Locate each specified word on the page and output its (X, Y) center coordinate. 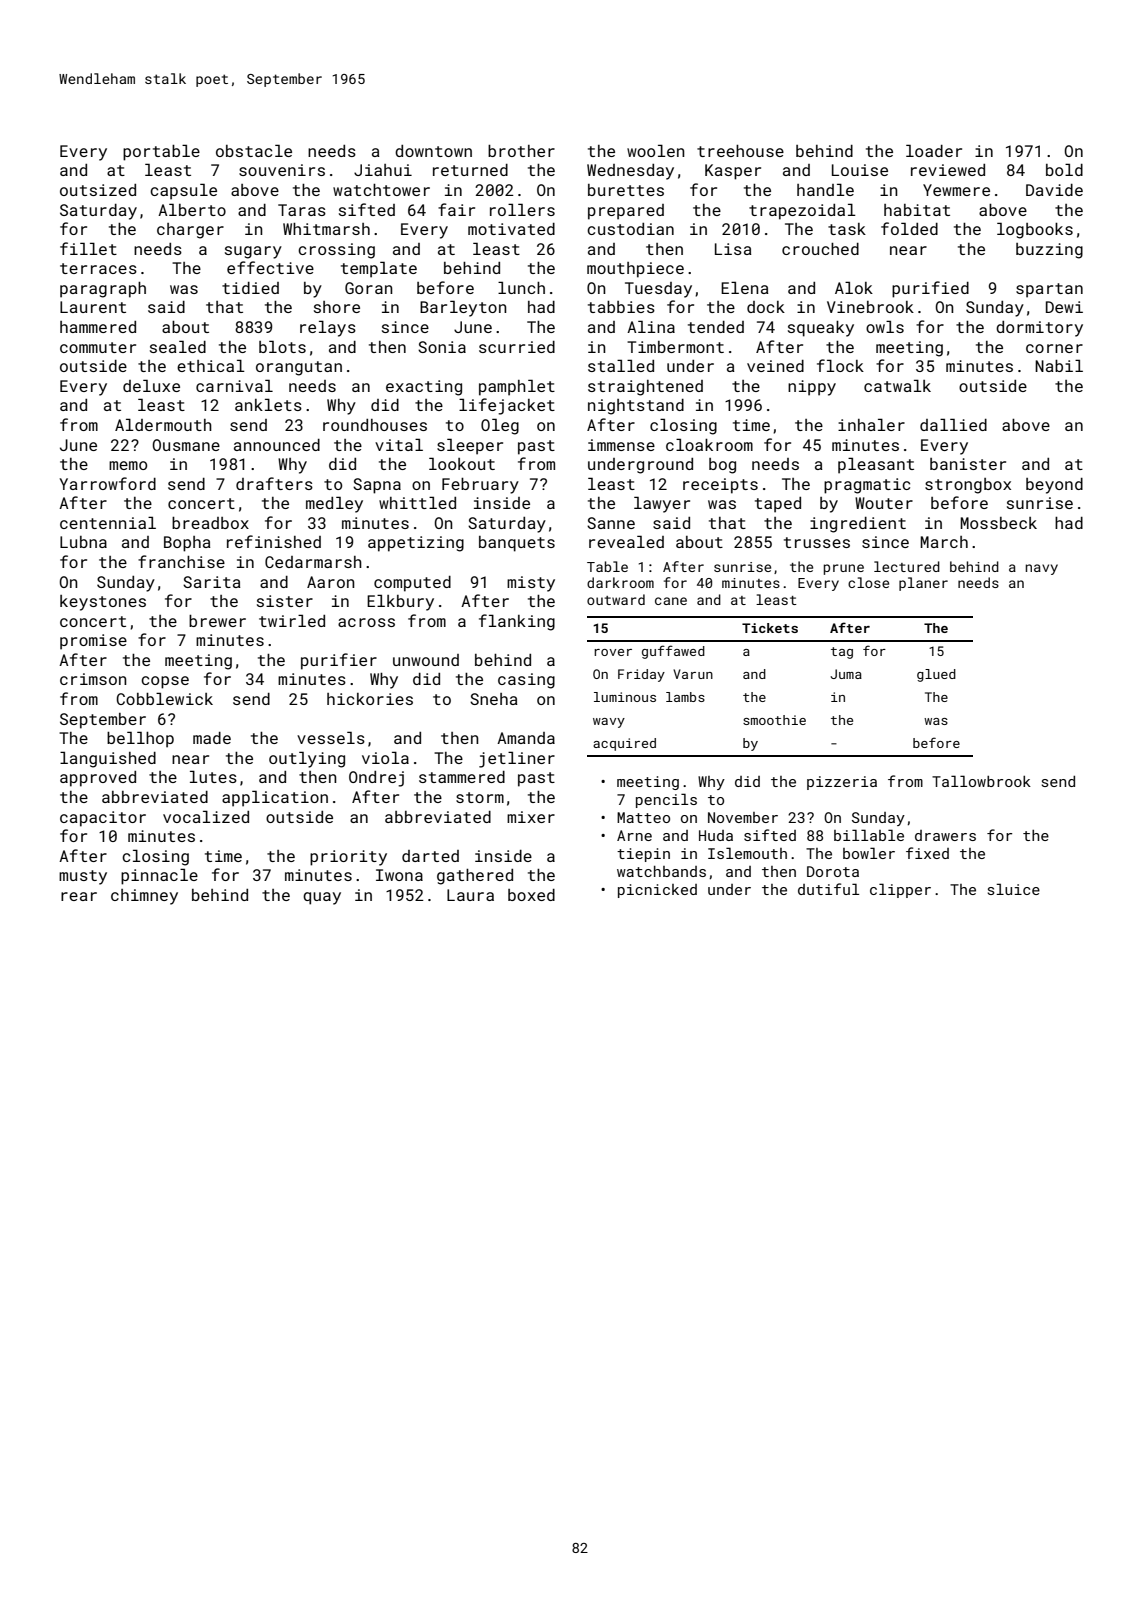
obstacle (254, 150)
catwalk (897, 385)
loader (934, 150)
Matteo (643, 817)
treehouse (740, 151)
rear (79, 896)
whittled (417, 502)
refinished (274, 541)
